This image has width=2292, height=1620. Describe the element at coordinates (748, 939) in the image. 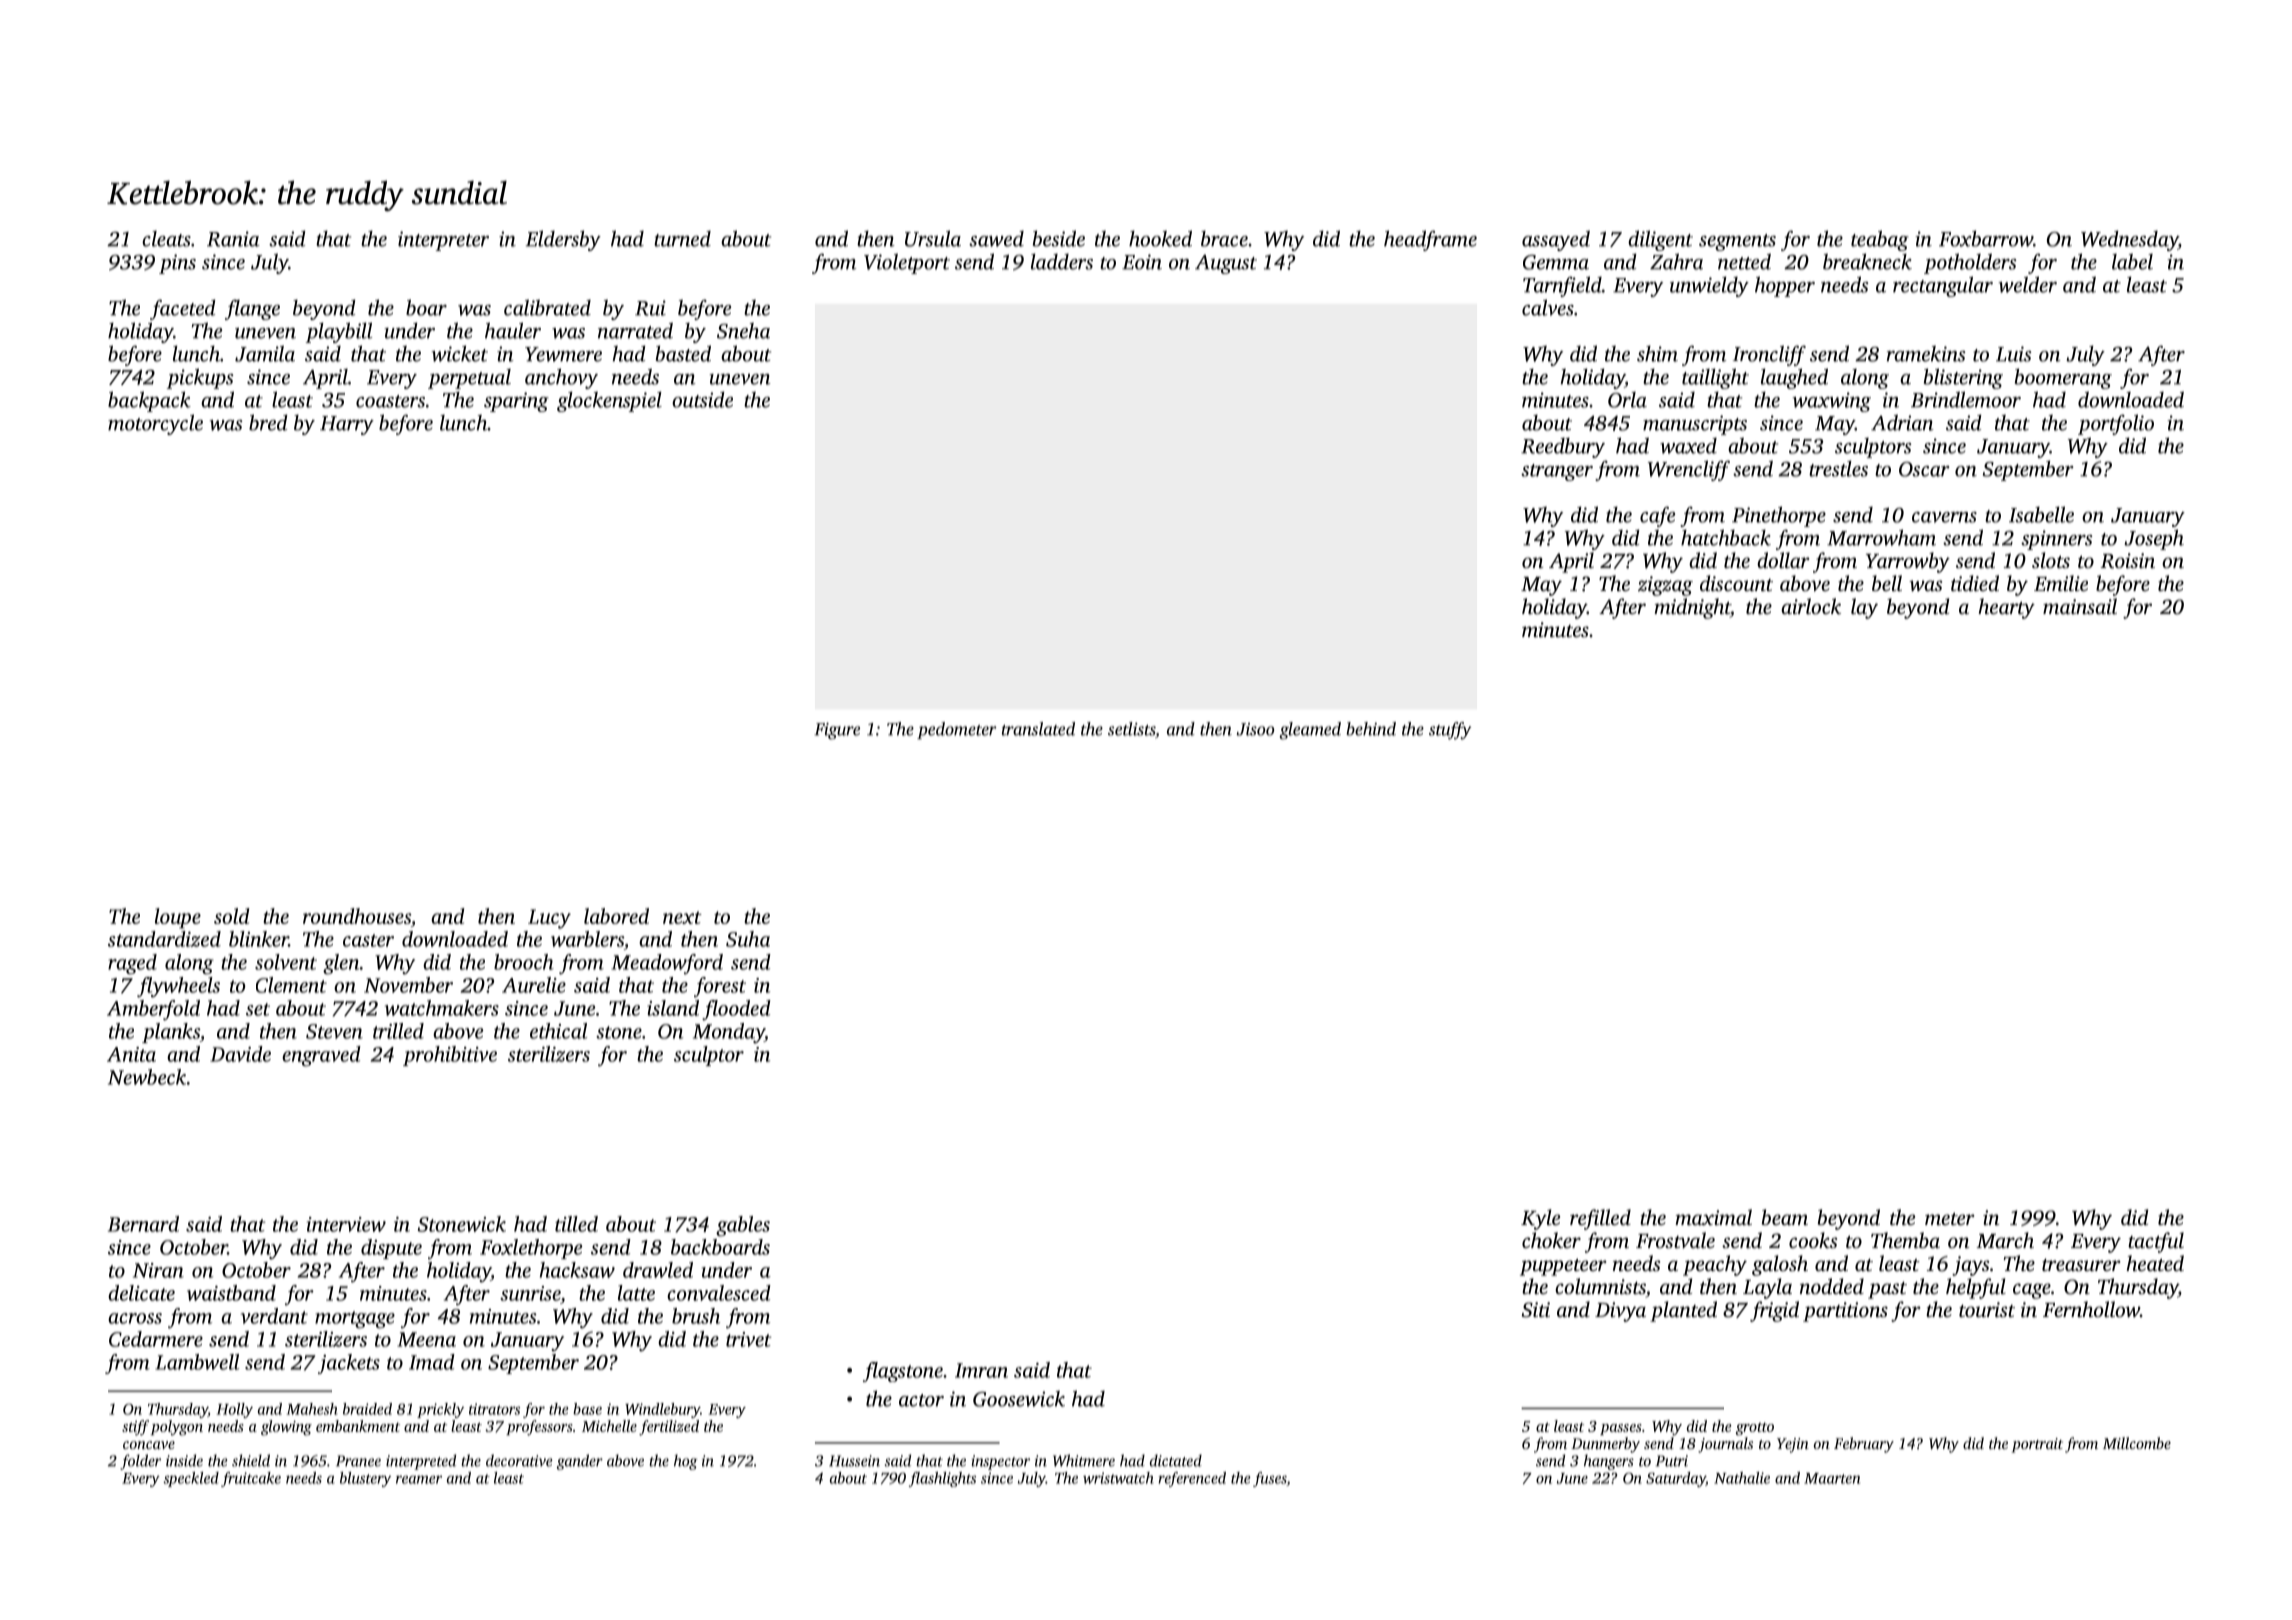

I see `Suha` at that location.
